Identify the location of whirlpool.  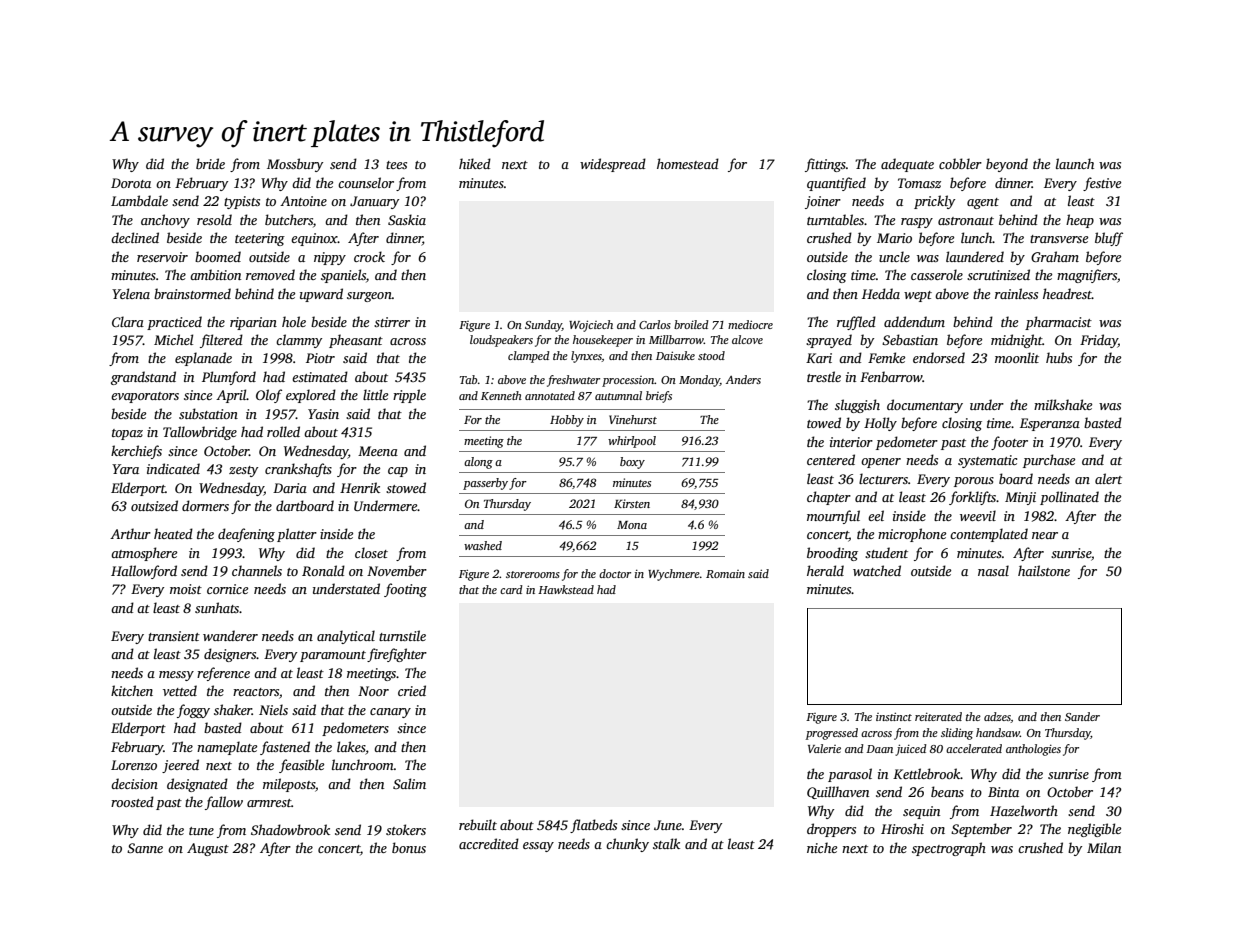
(632, 442).
